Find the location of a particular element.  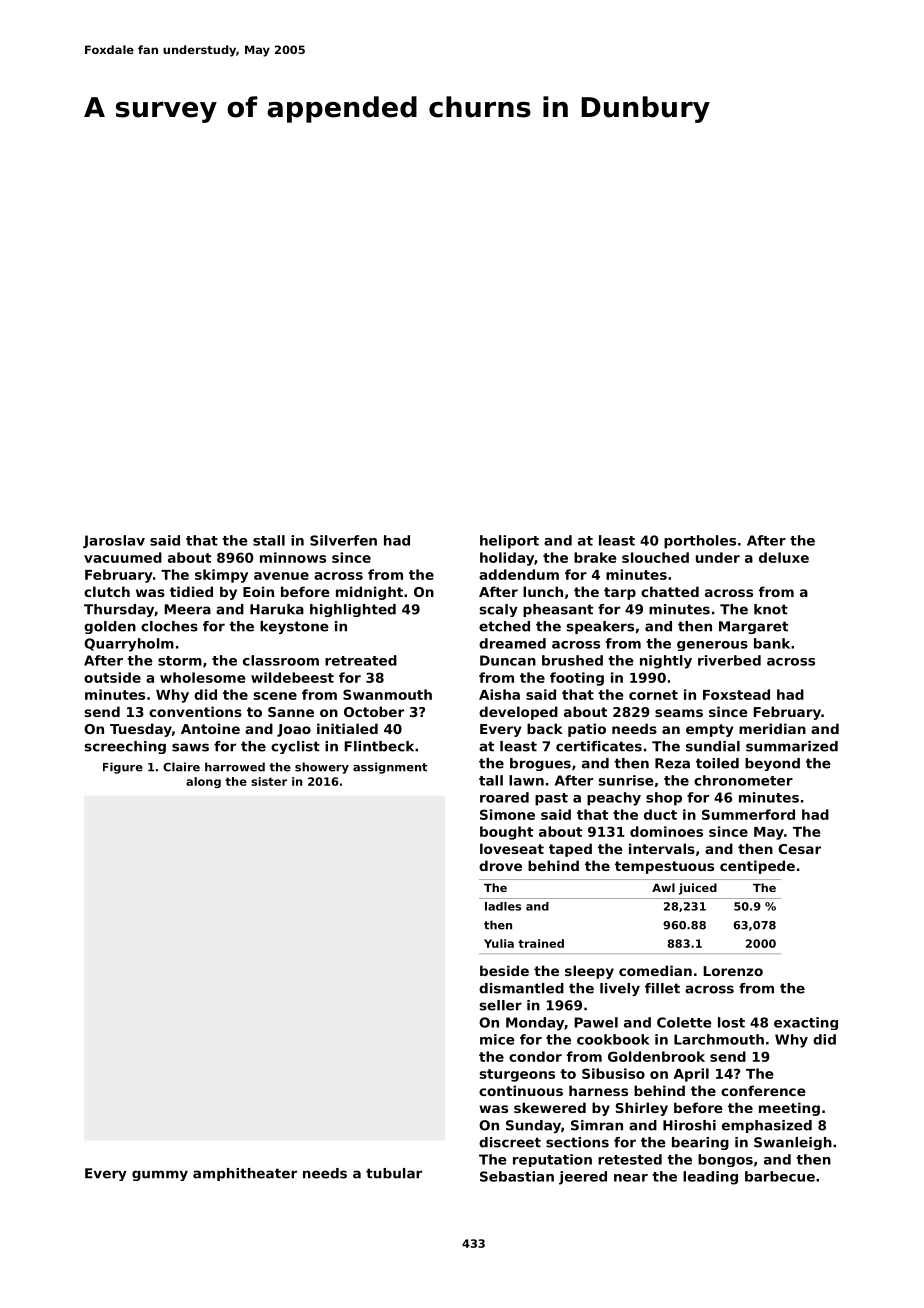

Jaroslav is located at coordinates (114, 541).
